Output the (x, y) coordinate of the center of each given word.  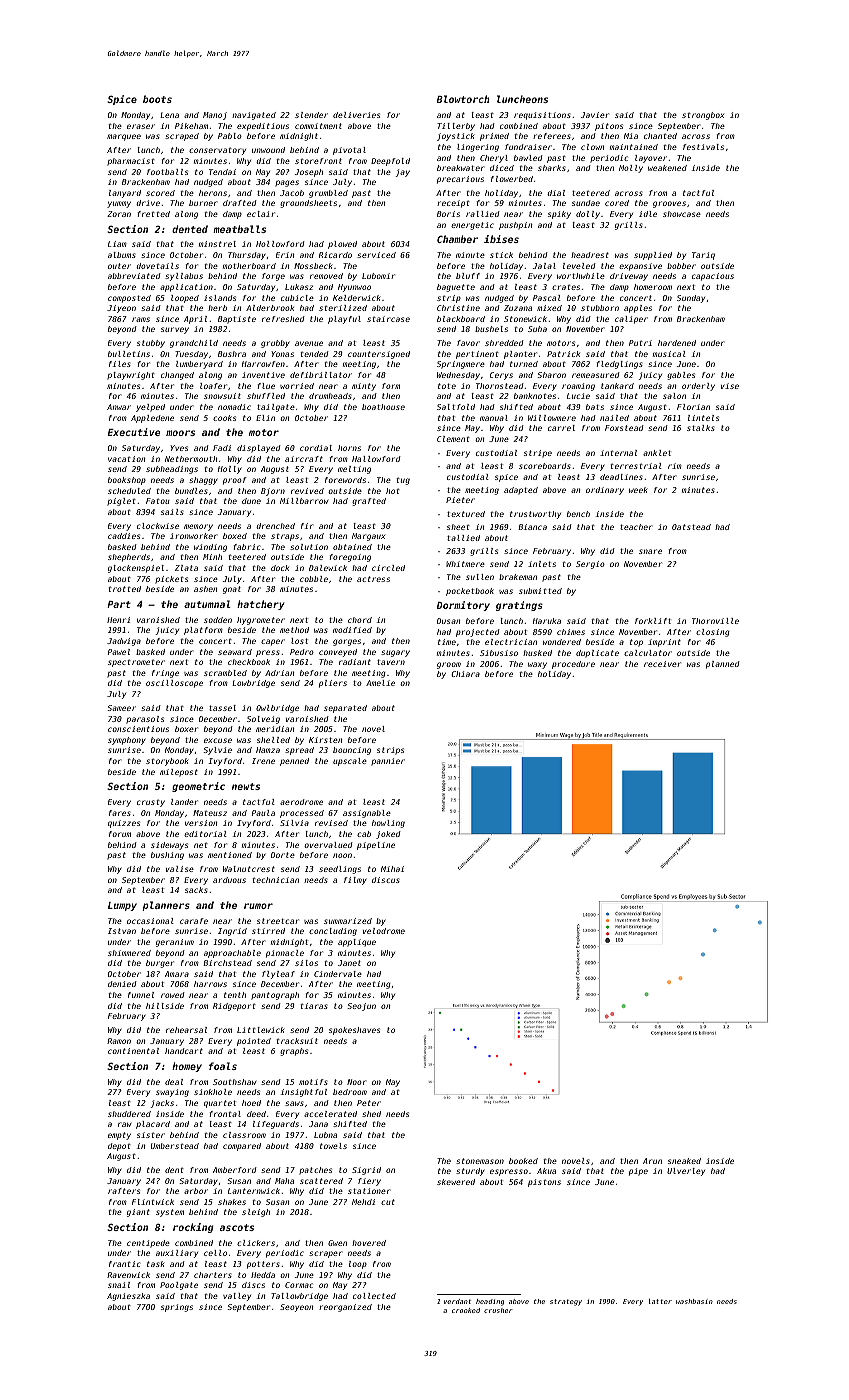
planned (723, 665)
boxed (235, 536)
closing (713, 633)
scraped (182, 137)
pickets (171, 580)
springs (177, 1308)
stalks (701, 428)
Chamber (457, 239)
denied (122, 984)
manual (494, 418)
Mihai (392, 869)
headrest (590, 255)
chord (360, 620)
